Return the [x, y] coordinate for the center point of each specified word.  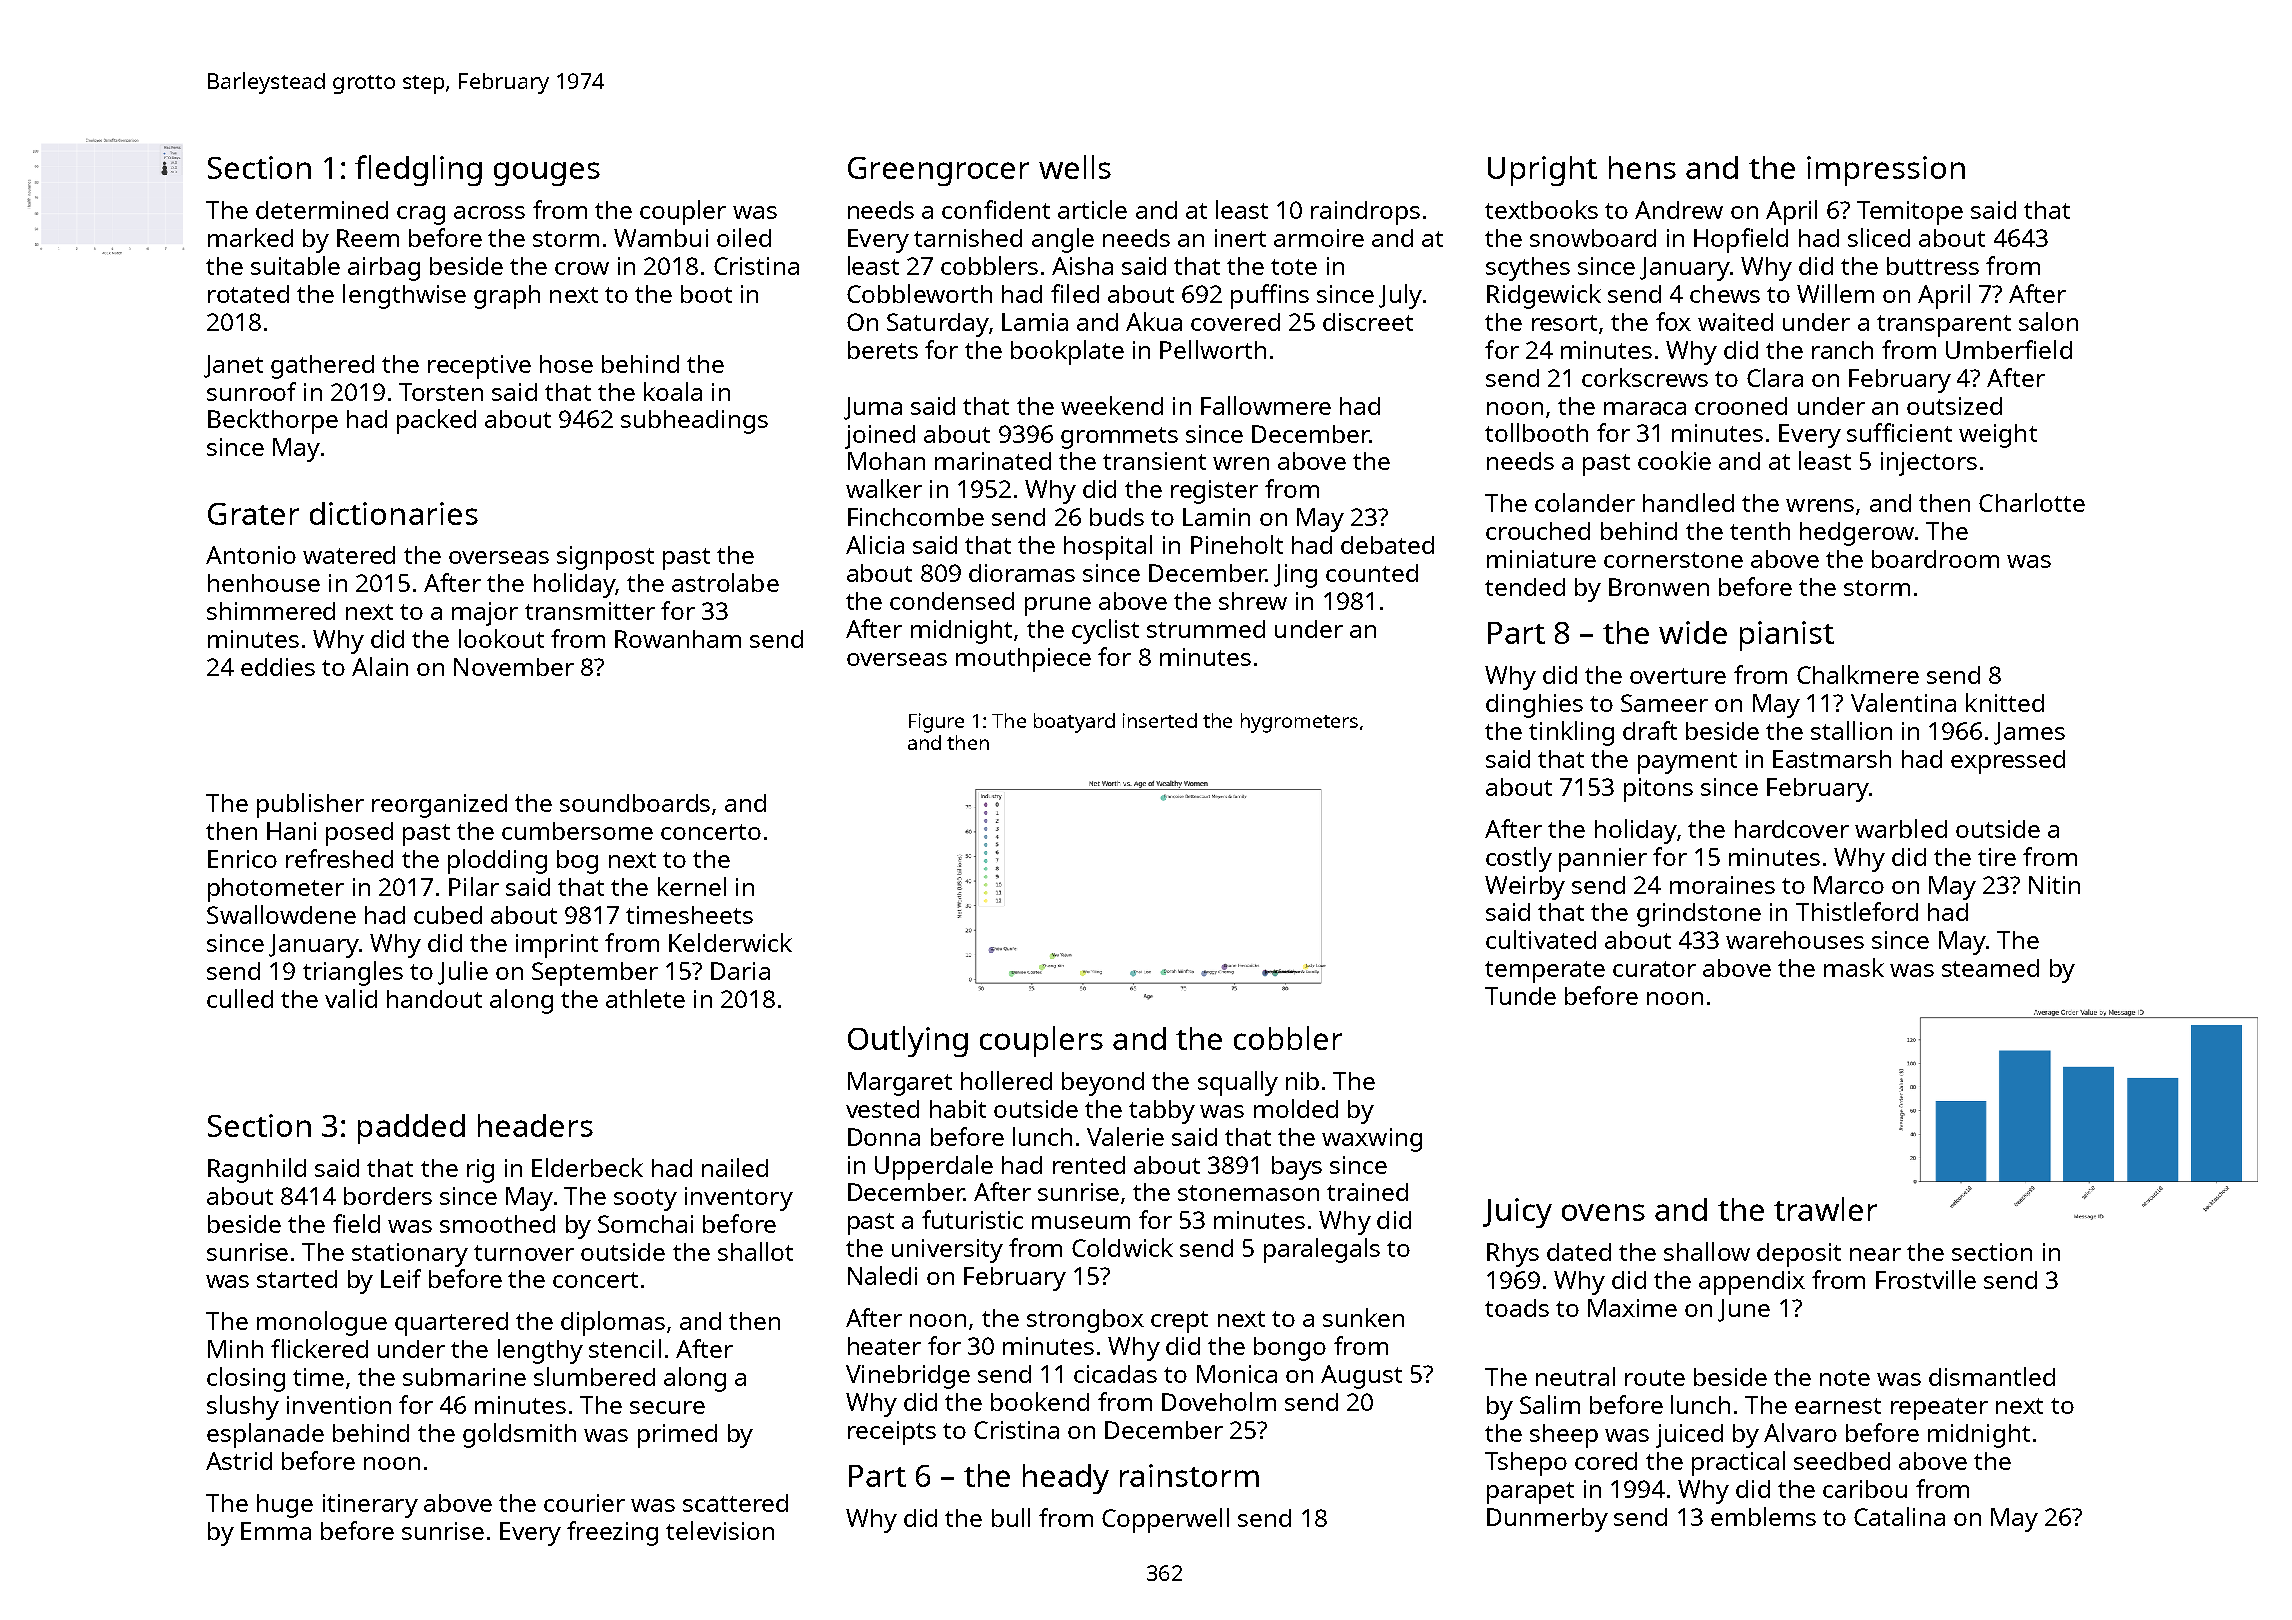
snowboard [1593, 238]
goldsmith [519, 1435]
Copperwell [1165, 1520]
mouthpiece [1023, 660]
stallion [1851, 730]
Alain [380, 666]
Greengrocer [938, 171]
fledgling [418, 170]
